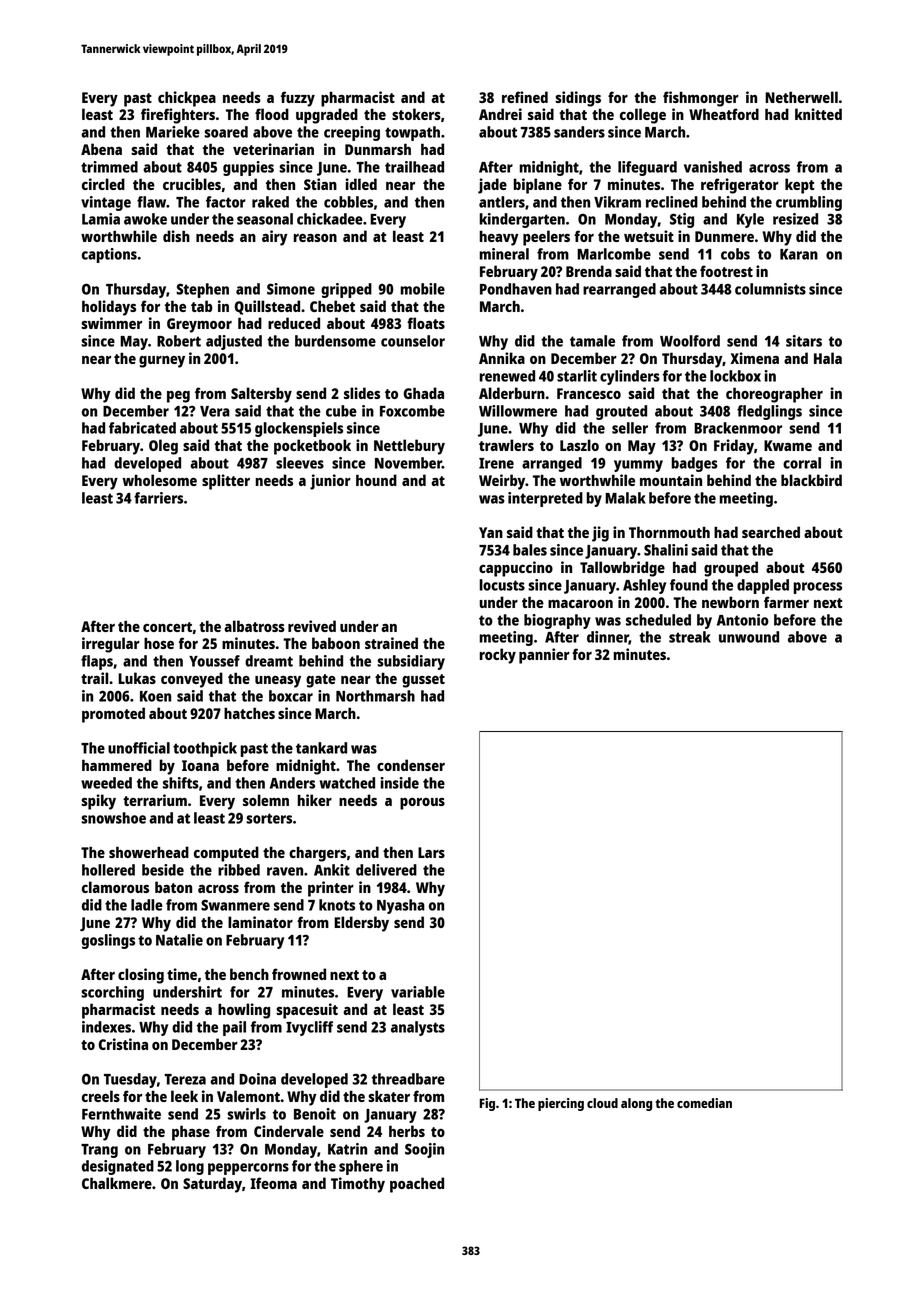 This screenshot has height=1308, width=924. Describe the element at coordinates (491, 532) in the screenshot. I see `Yan` at that location.
